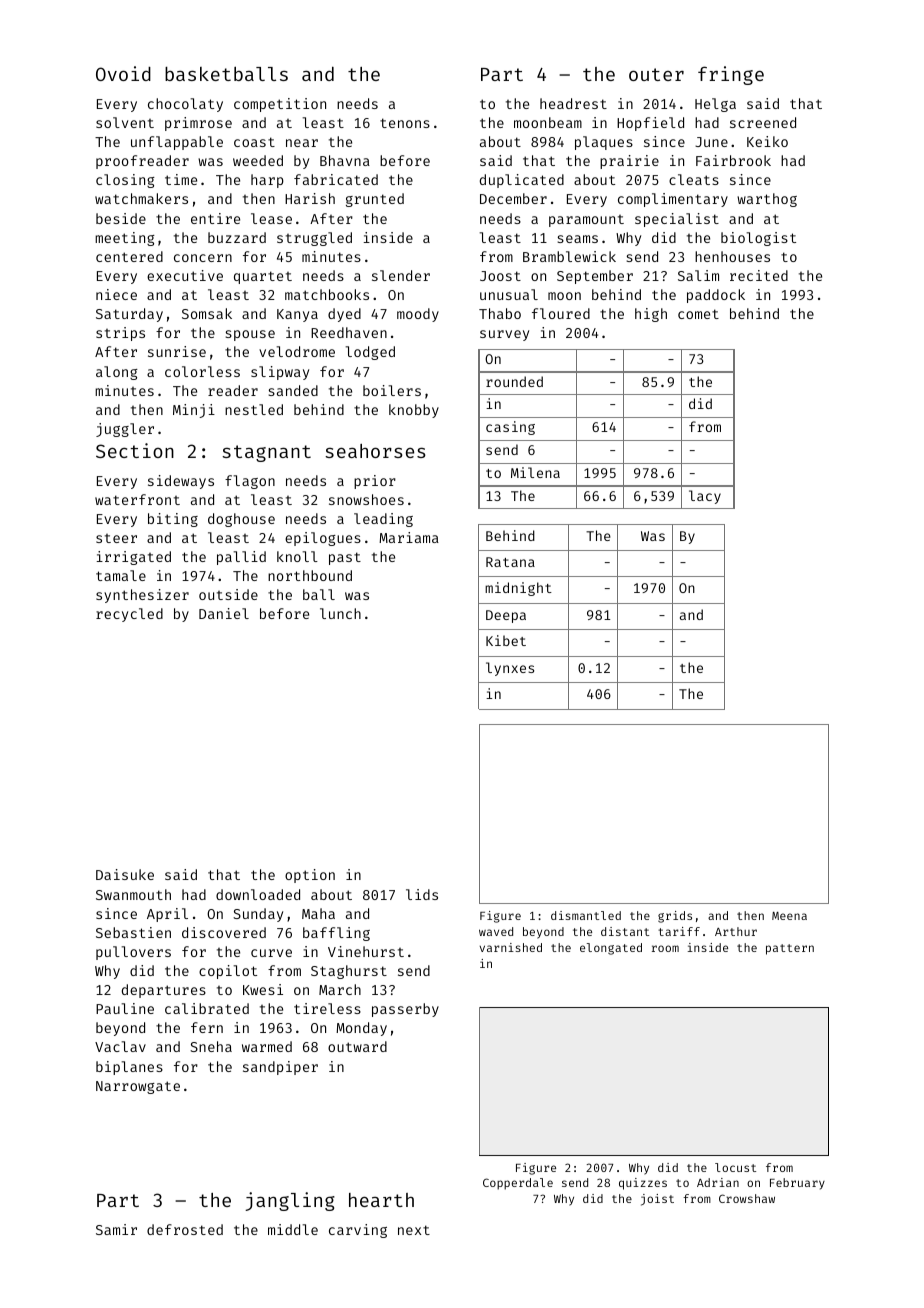 This document has height=1308, width=924. Describe the element at coordinates (129, 615) in the document. I see `recycled` at that location.
